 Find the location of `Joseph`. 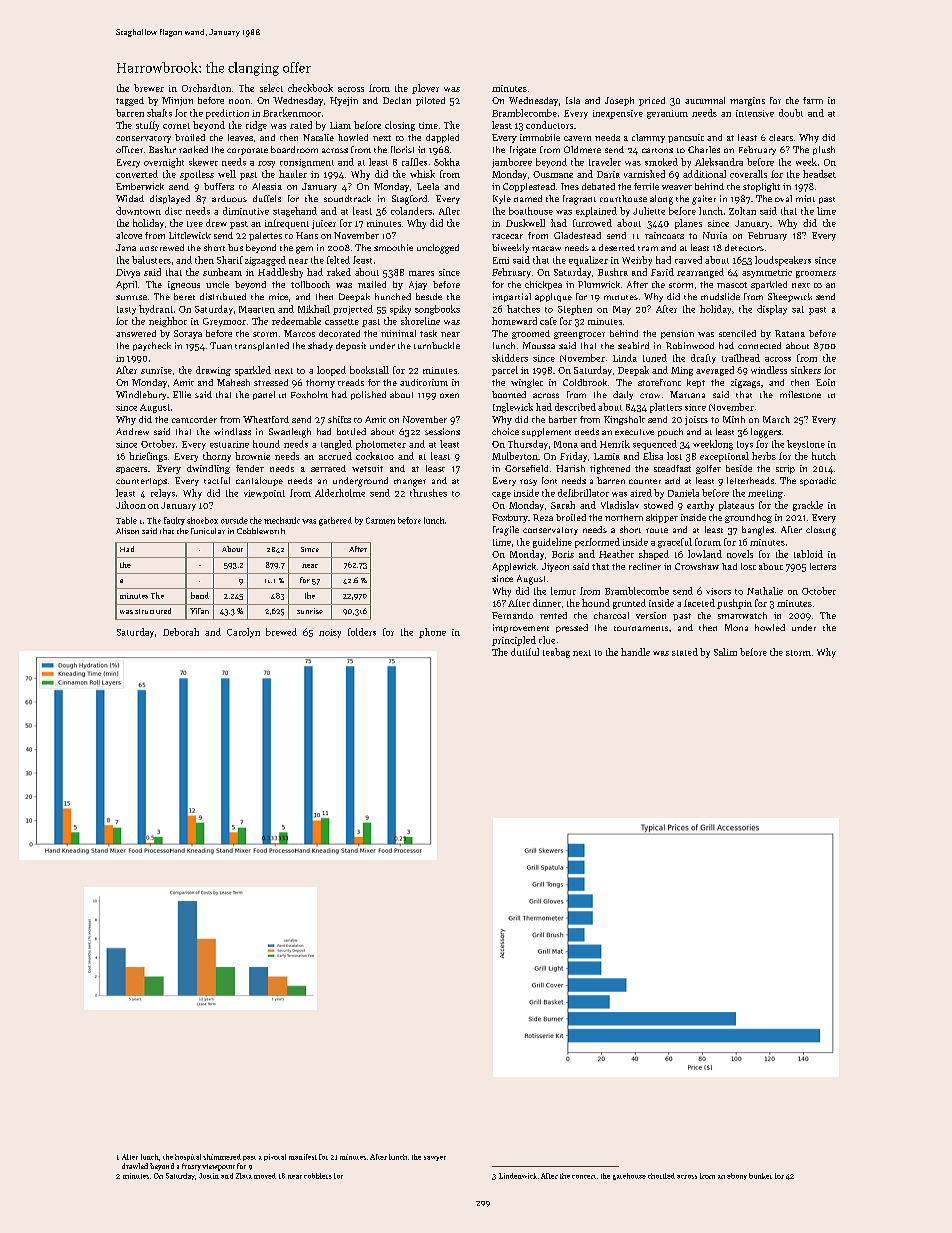

Joseph is located at coordinates (619, 101).
